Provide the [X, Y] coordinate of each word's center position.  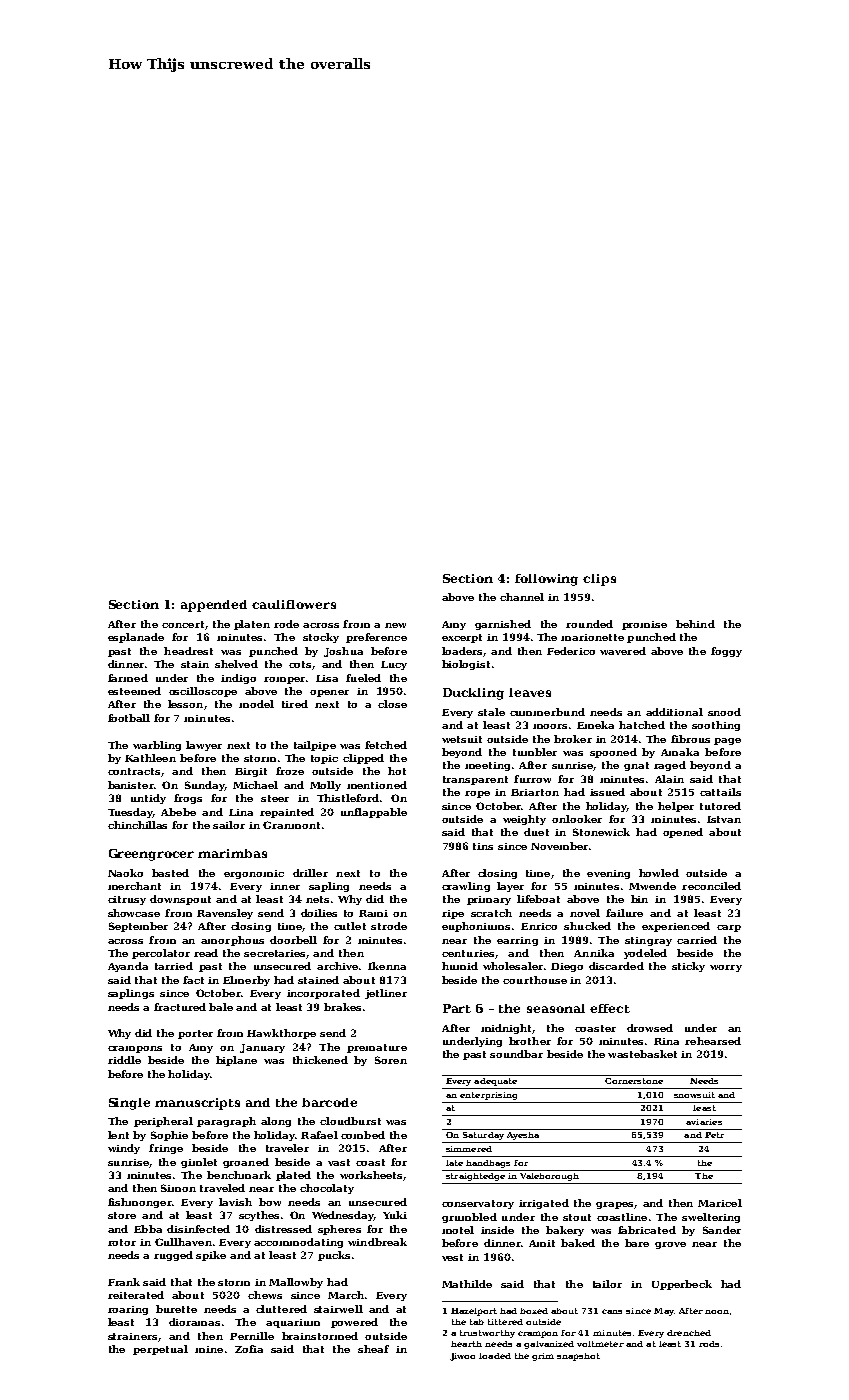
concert [183, 624]
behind [695, 624]
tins [483, 846]
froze [290, 771]
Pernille [252, 1336]
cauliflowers [294, 604]
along [276, 1122]
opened [683, 833]
